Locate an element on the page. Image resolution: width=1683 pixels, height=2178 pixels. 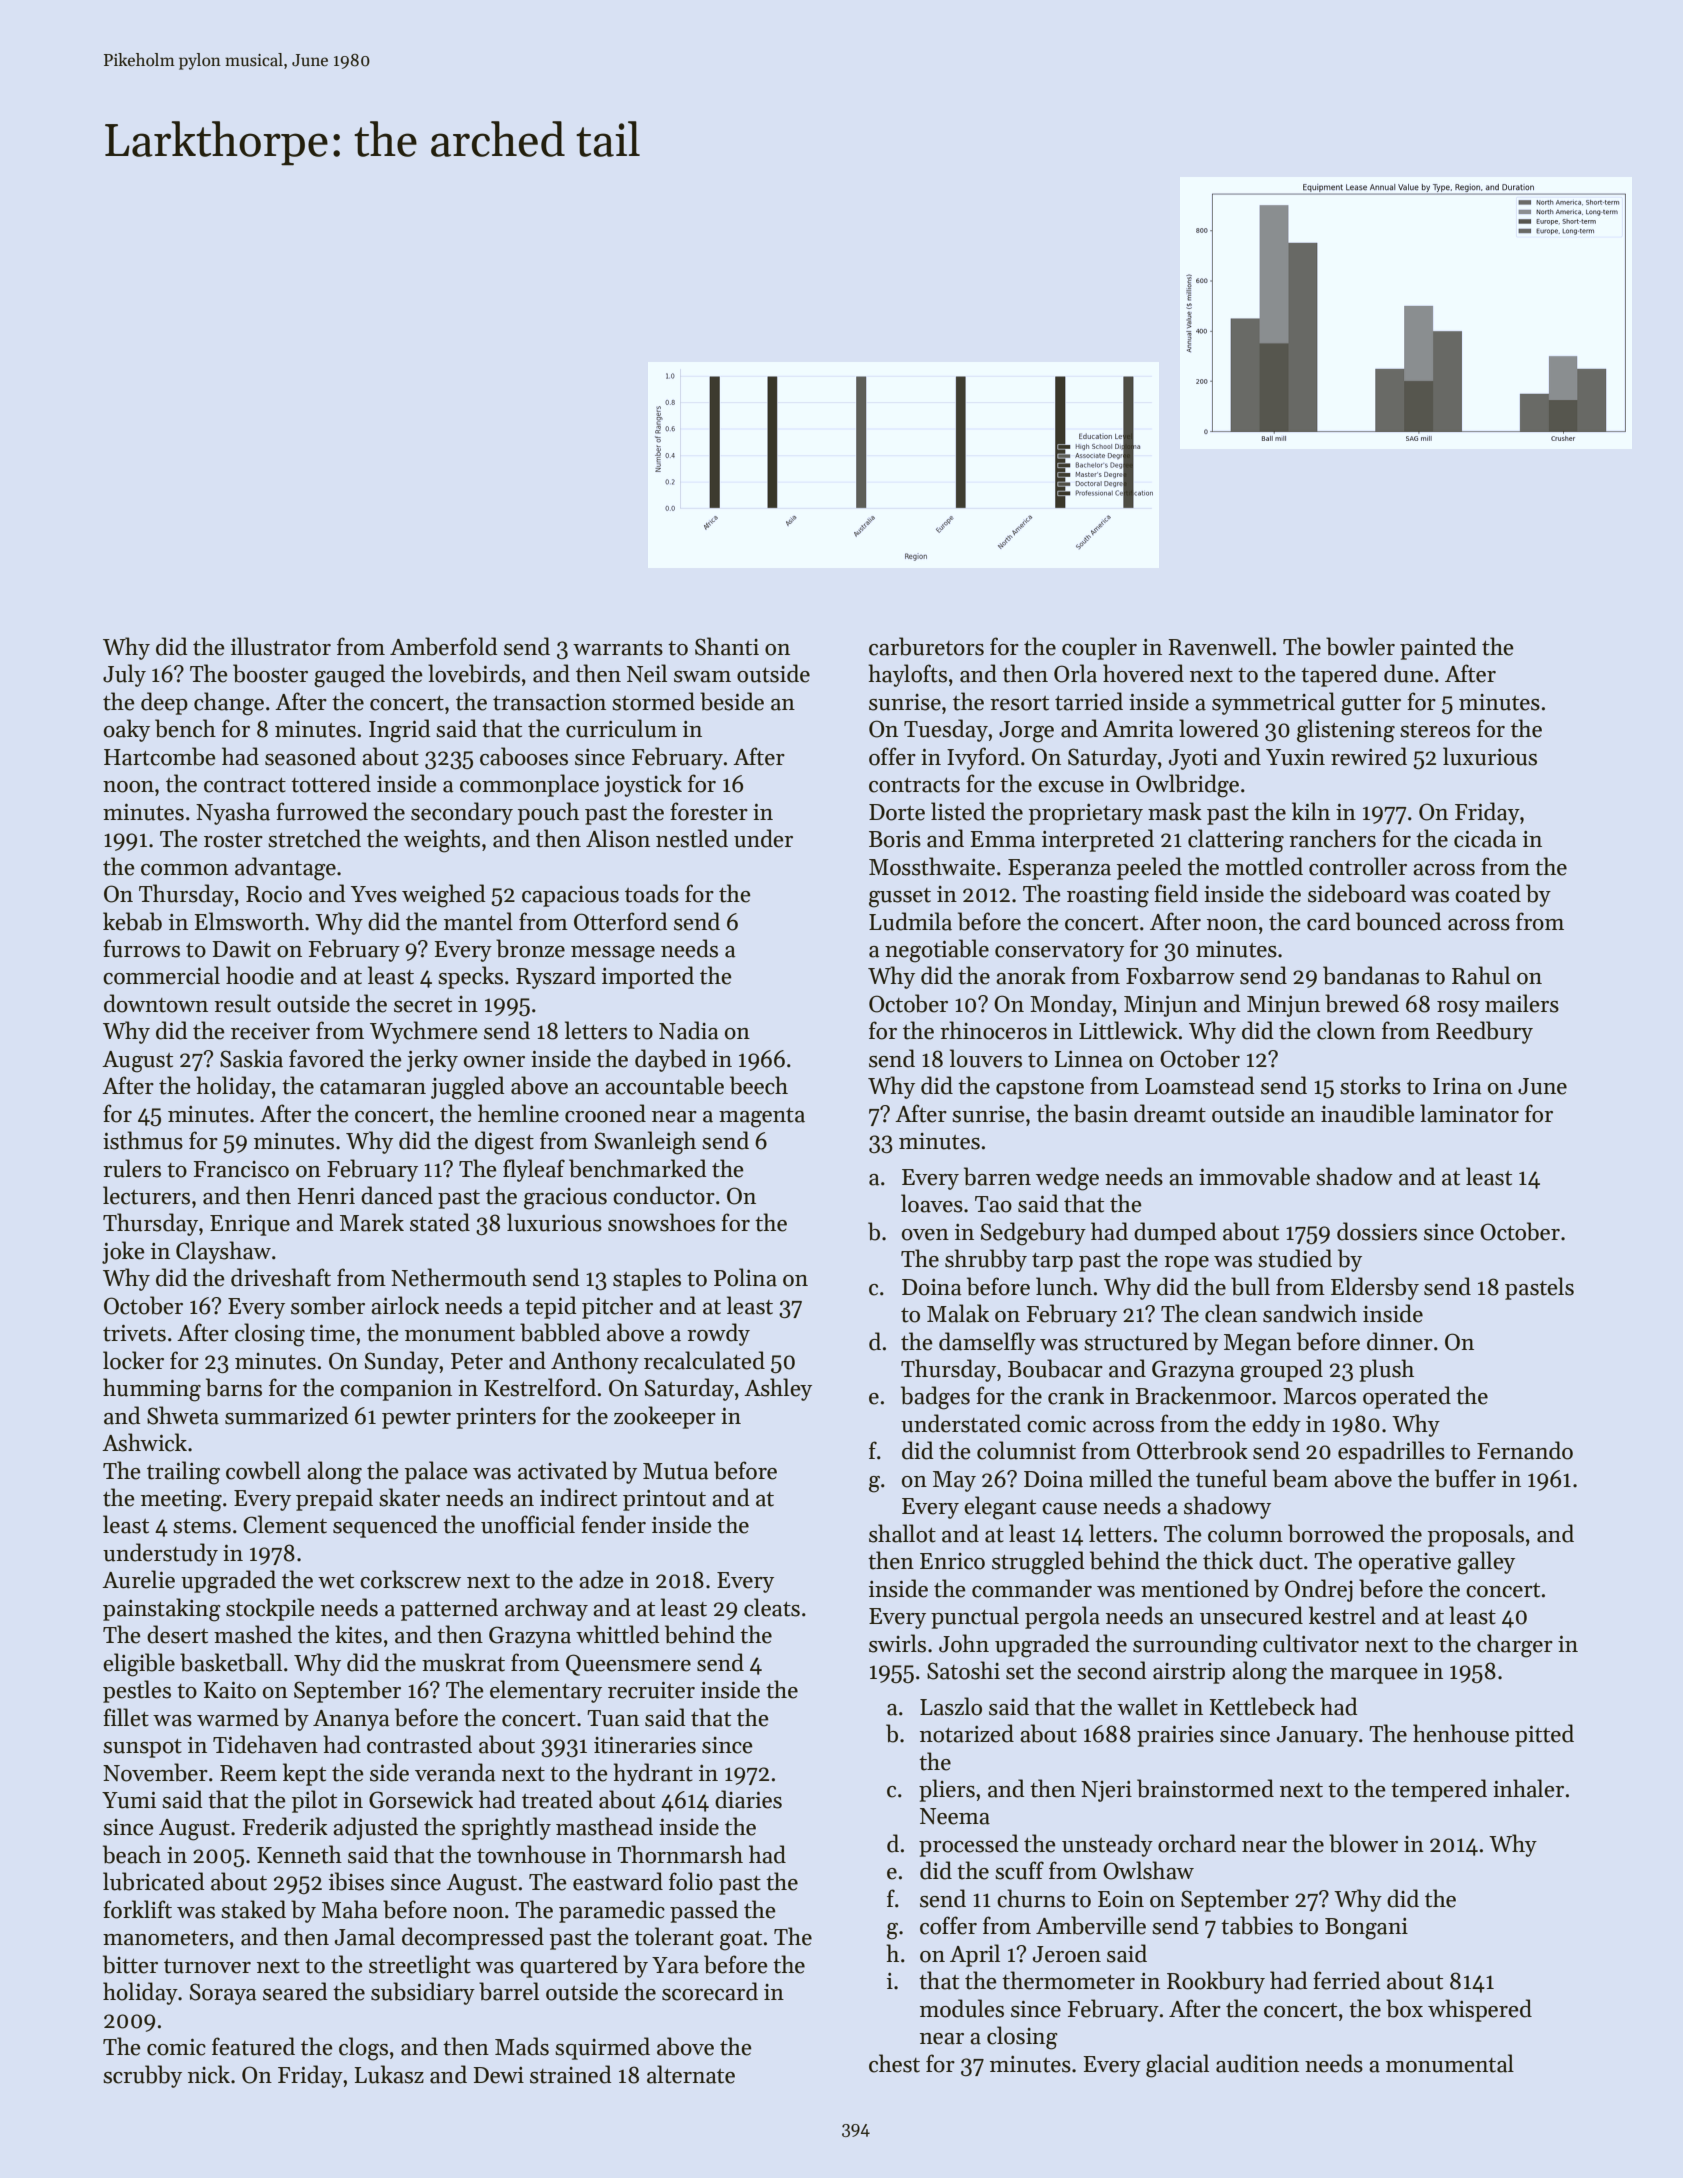
Yumi is located at coordinates (129, 1800).
